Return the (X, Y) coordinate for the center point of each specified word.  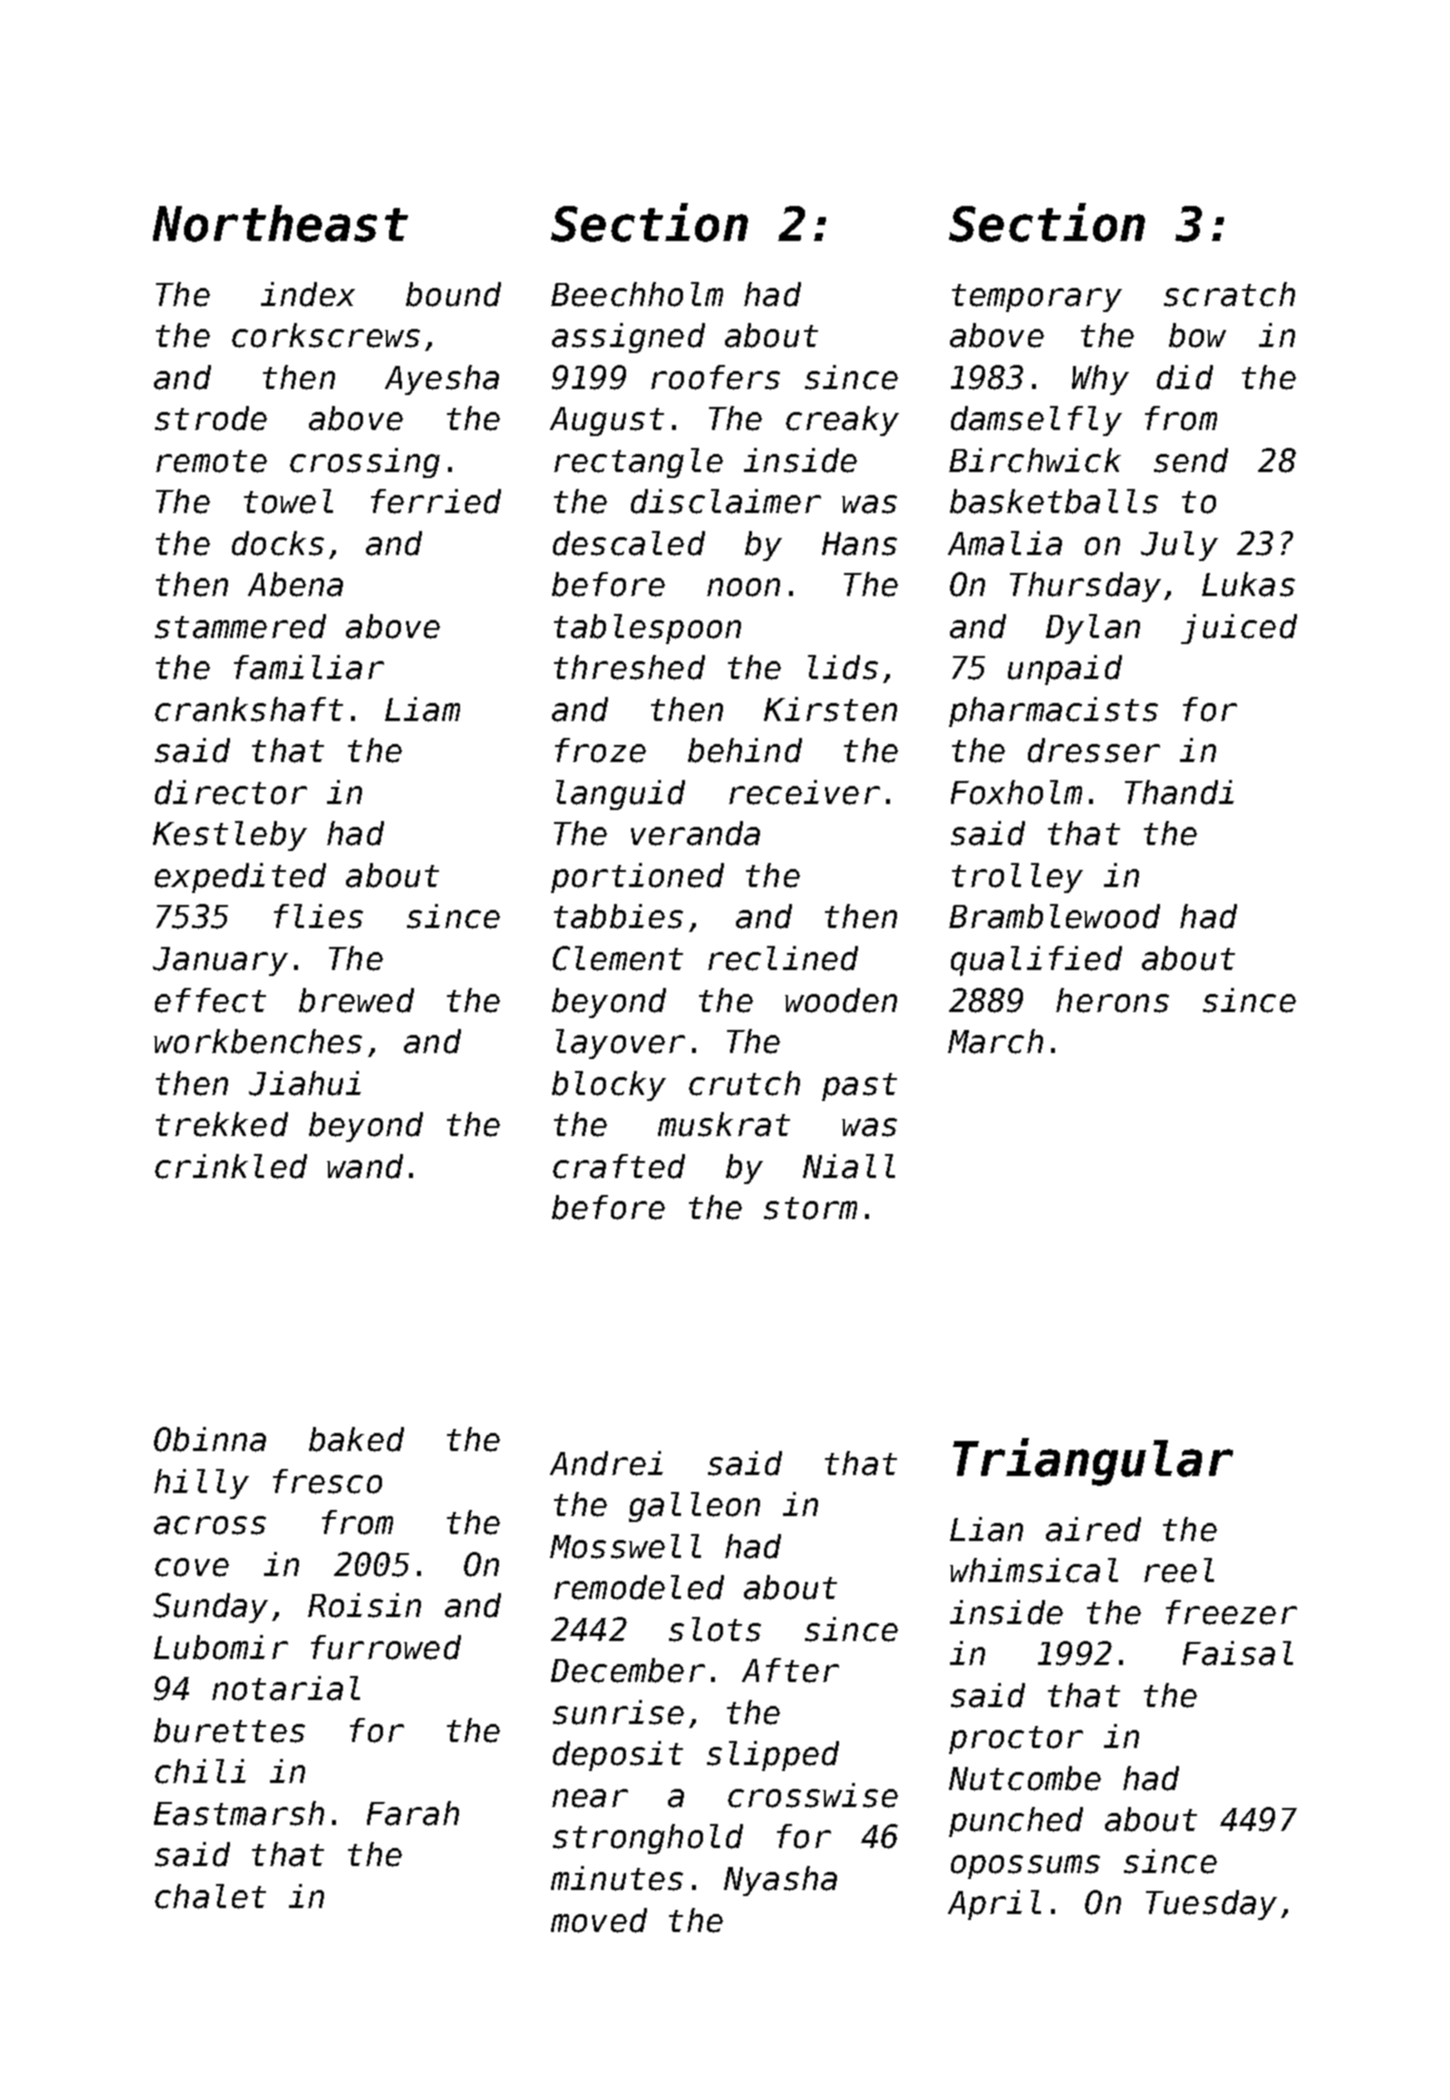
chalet (210, 1896)
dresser (1094, 750)
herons (1112, 1000)
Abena (295, 584)
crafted (619, 1166)
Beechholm (637, 294)
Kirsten (830, 709)
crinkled (231, 1166)
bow (1197, 335)
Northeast (280, 223)
